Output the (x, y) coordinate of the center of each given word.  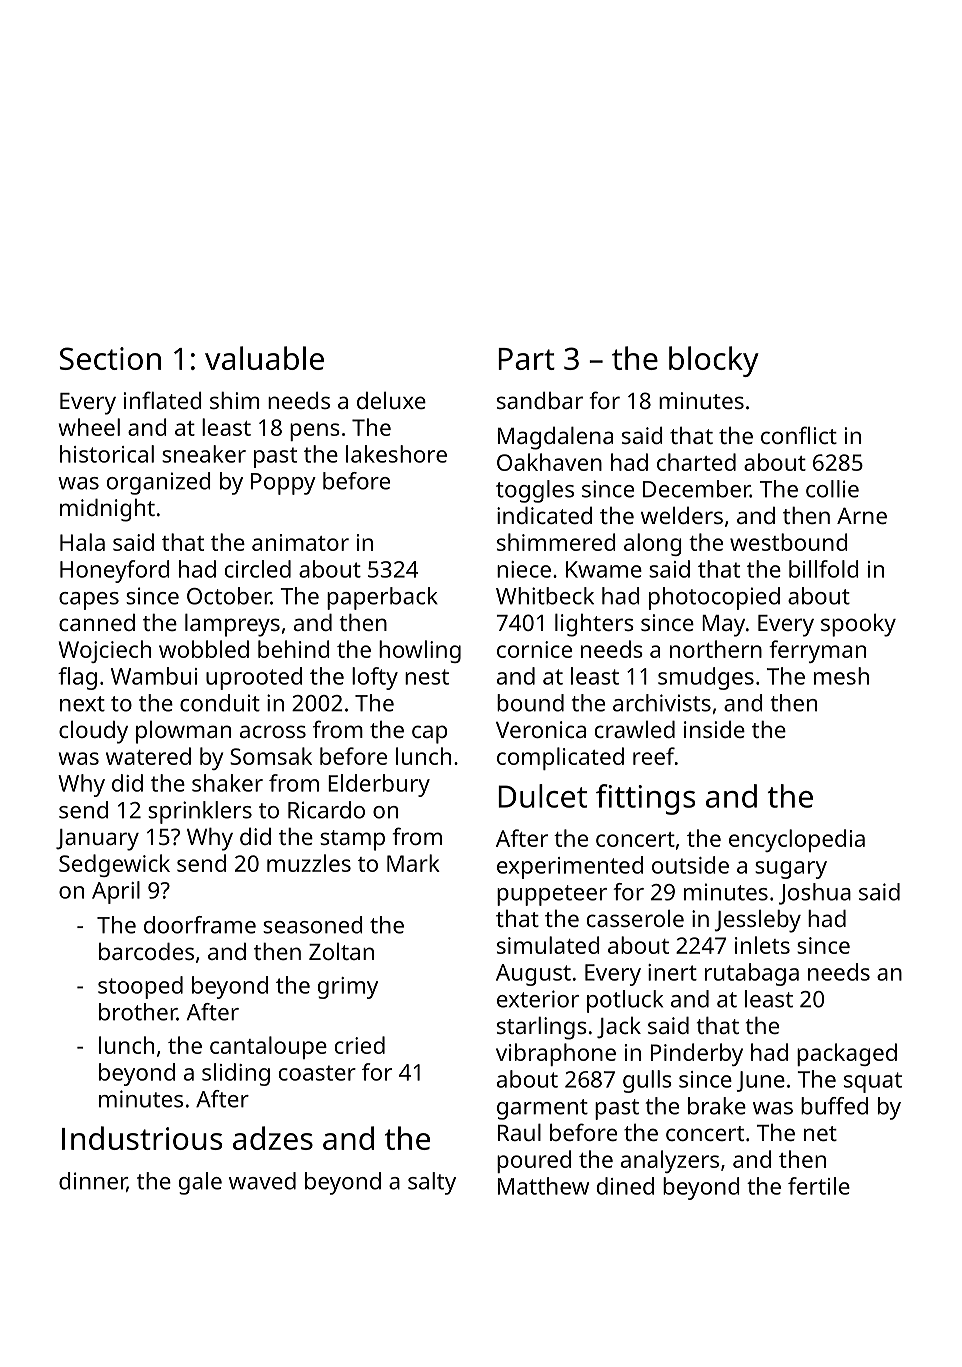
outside (690, 865)
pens (315, 432)
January (97, 840)
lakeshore (396, 454)
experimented (570, 867)
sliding (236, 1074)
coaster (317, 1073)
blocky (714, 361)
